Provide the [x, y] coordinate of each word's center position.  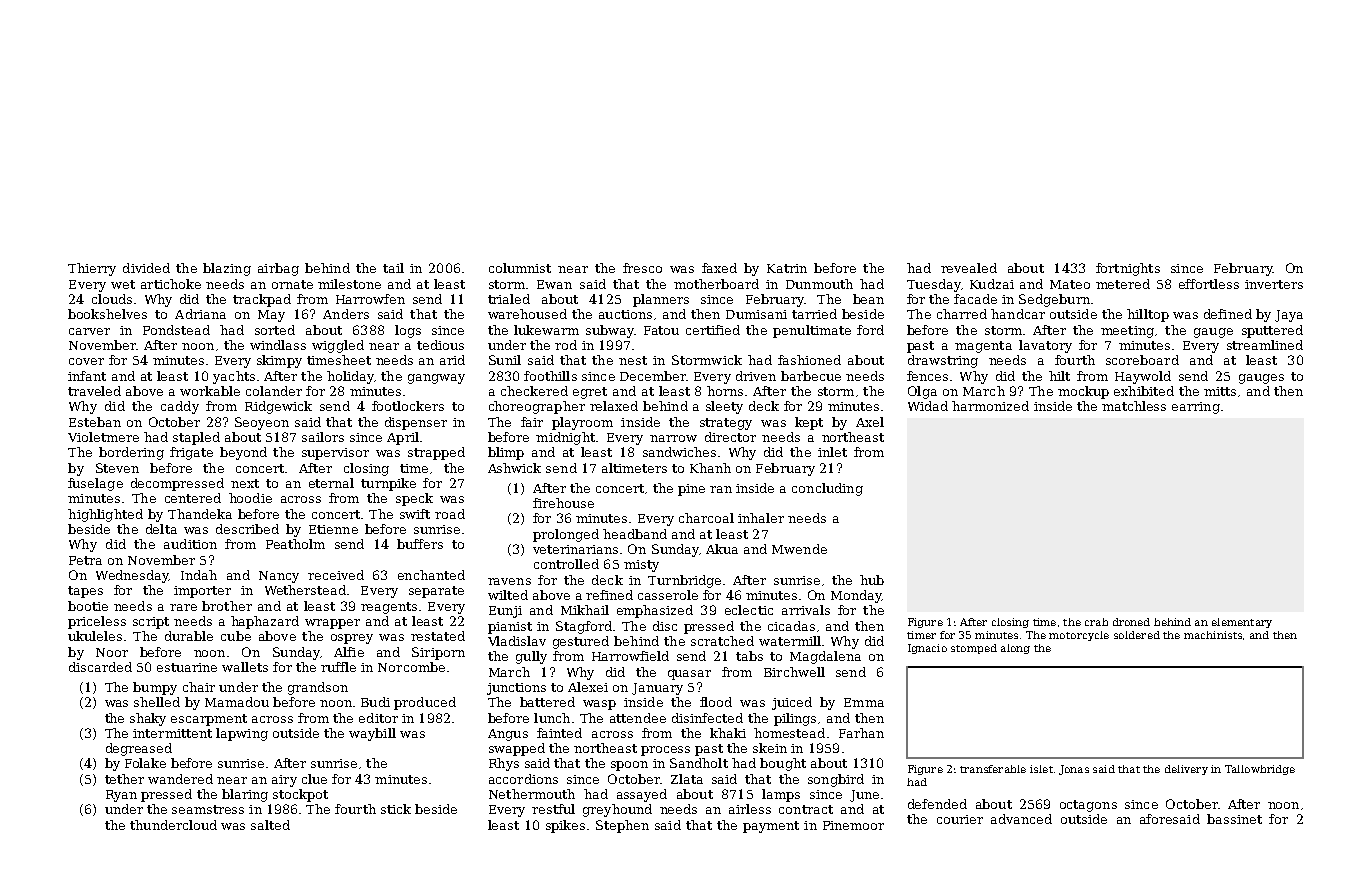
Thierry [92, 269]
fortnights [1128, 269]
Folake [145, 763]
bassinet [1234, 819]
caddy [180, 407]
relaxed [614, 406]
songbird [836, 780]
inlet [832, 452]
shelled [157, 702]
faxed [719, 268]
